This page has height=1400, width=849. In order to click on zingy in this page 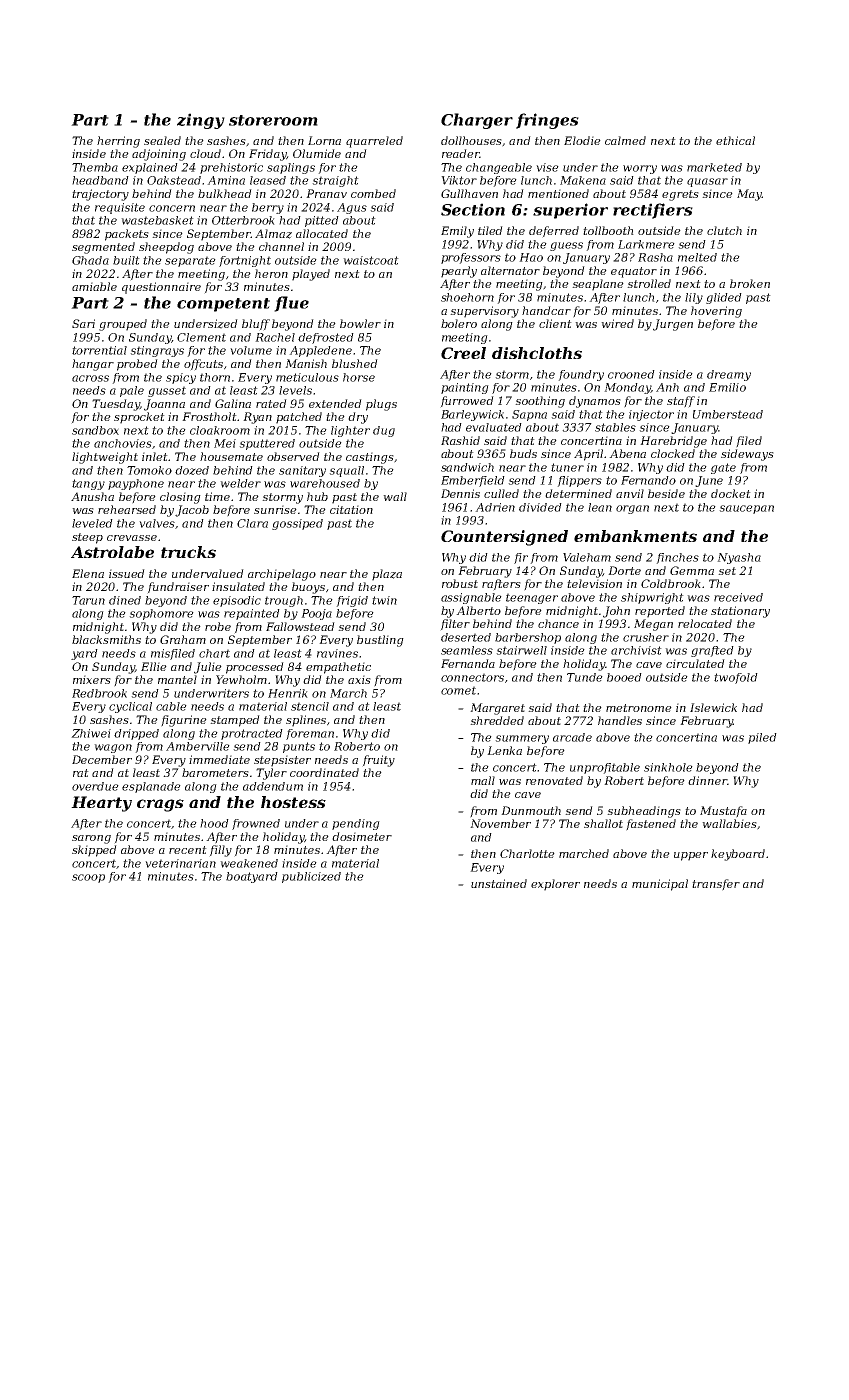, I will do `click(201, 121)`.
